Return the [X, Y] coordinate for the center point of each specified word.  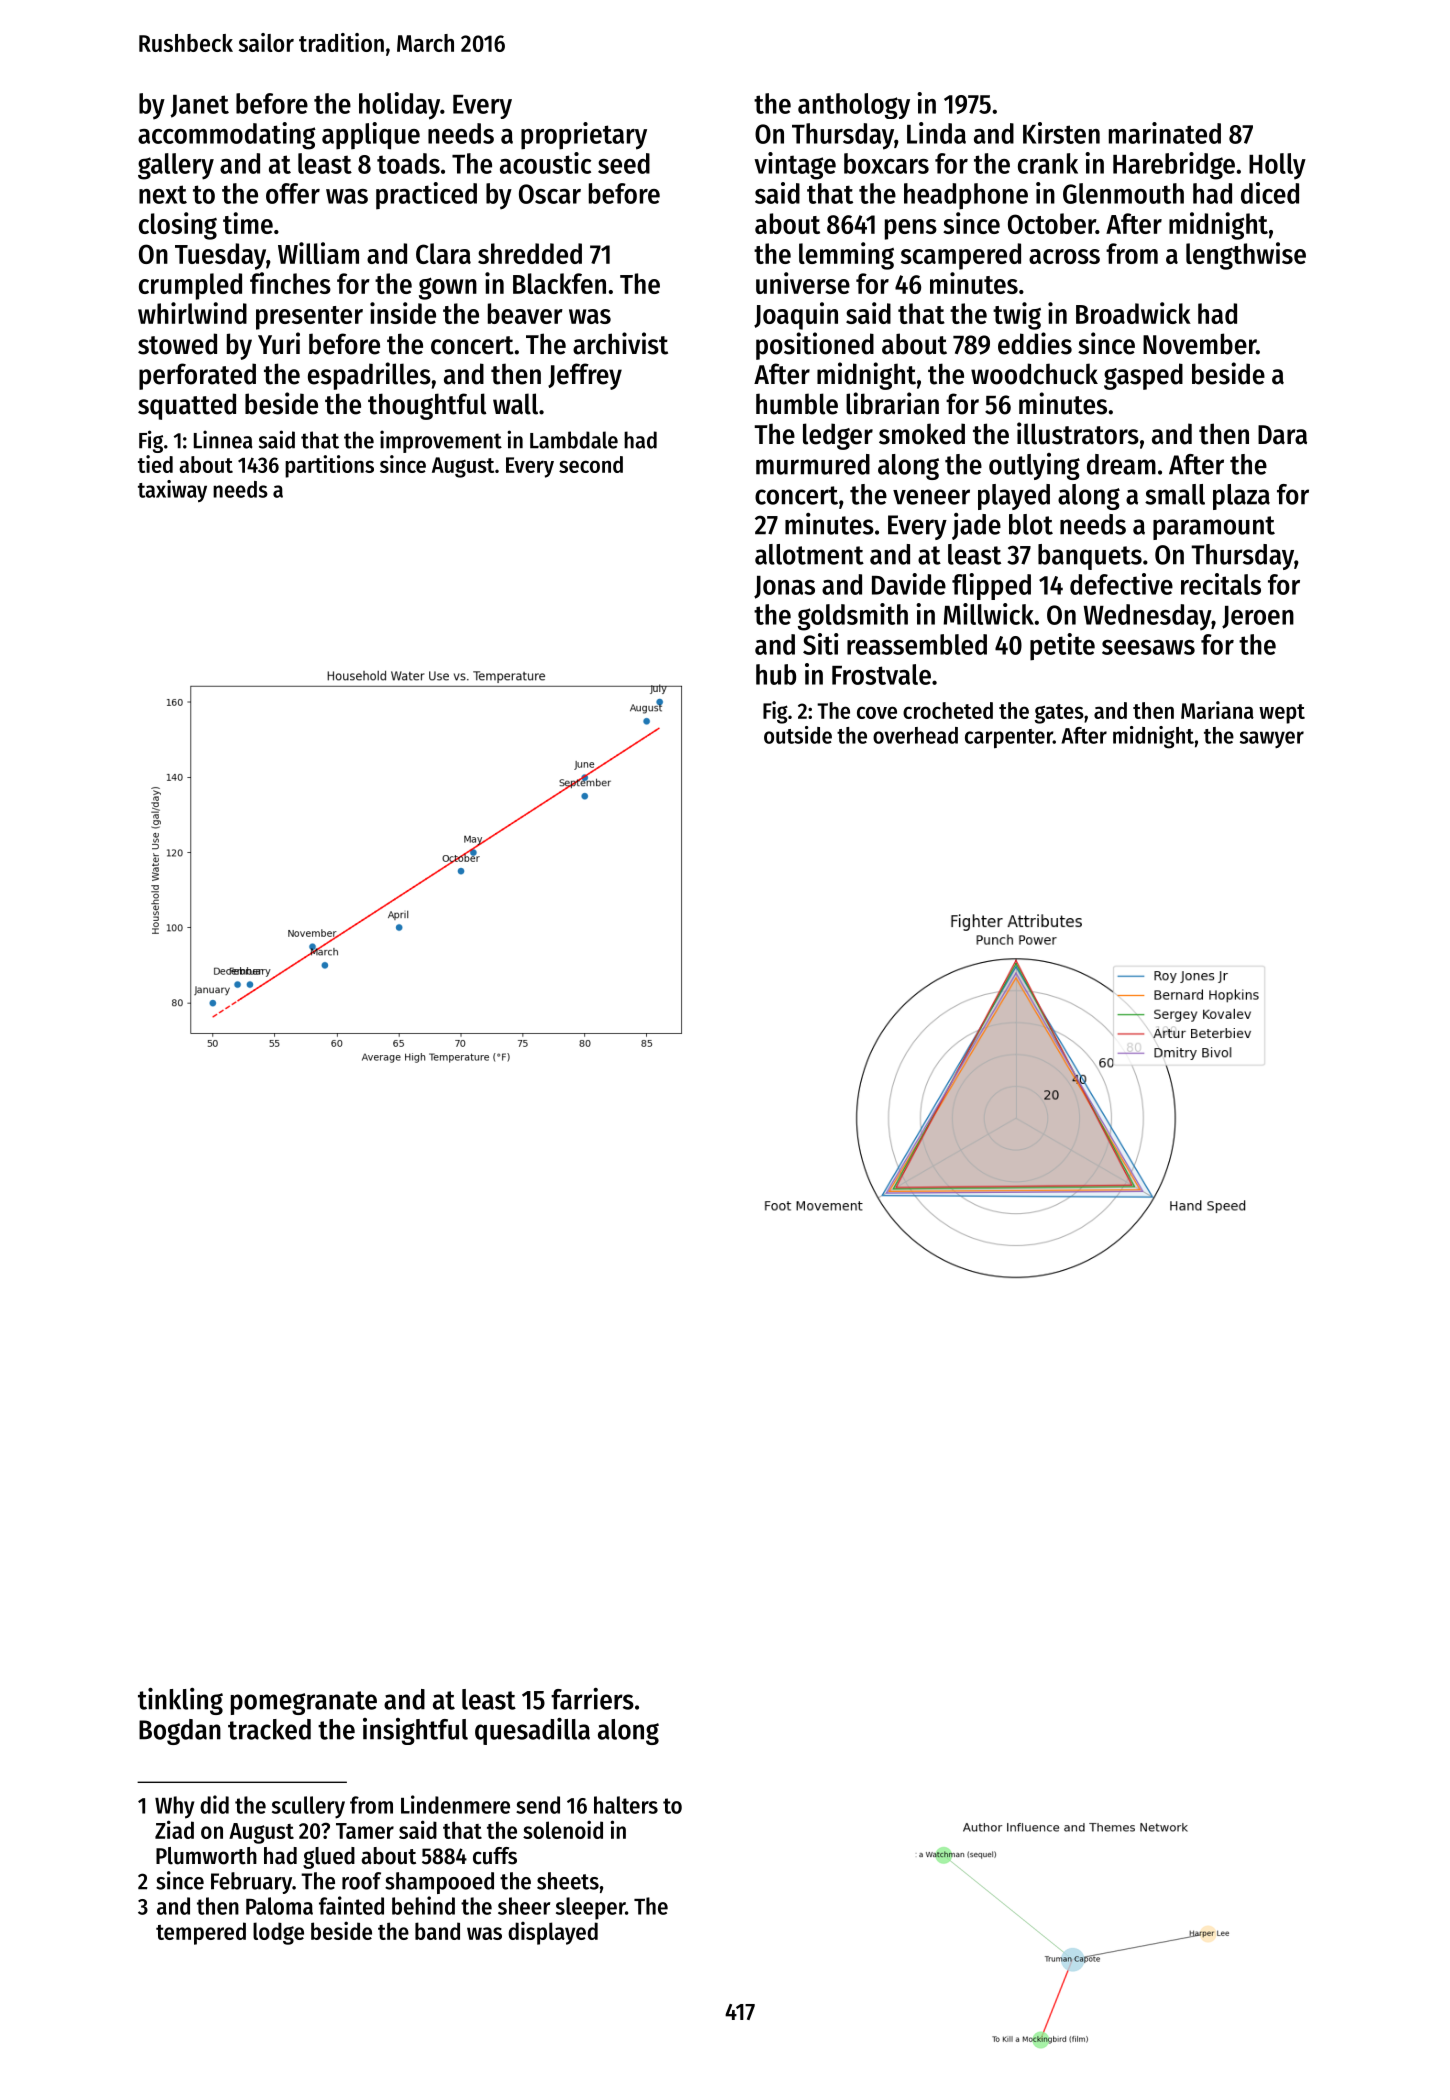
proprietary [584, 136]
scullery [308, 1807]
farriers [592, 1699]
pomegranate [304, 1703]
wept [1282, 714]
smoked [922, 434]
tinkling [180, 1701]
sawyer [1272, 739]
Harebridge [1174, 166]
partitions [329, 466]
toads [408, 163]
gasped [1143, 376]
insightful [415, 1731]
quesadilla [532, 1731]
